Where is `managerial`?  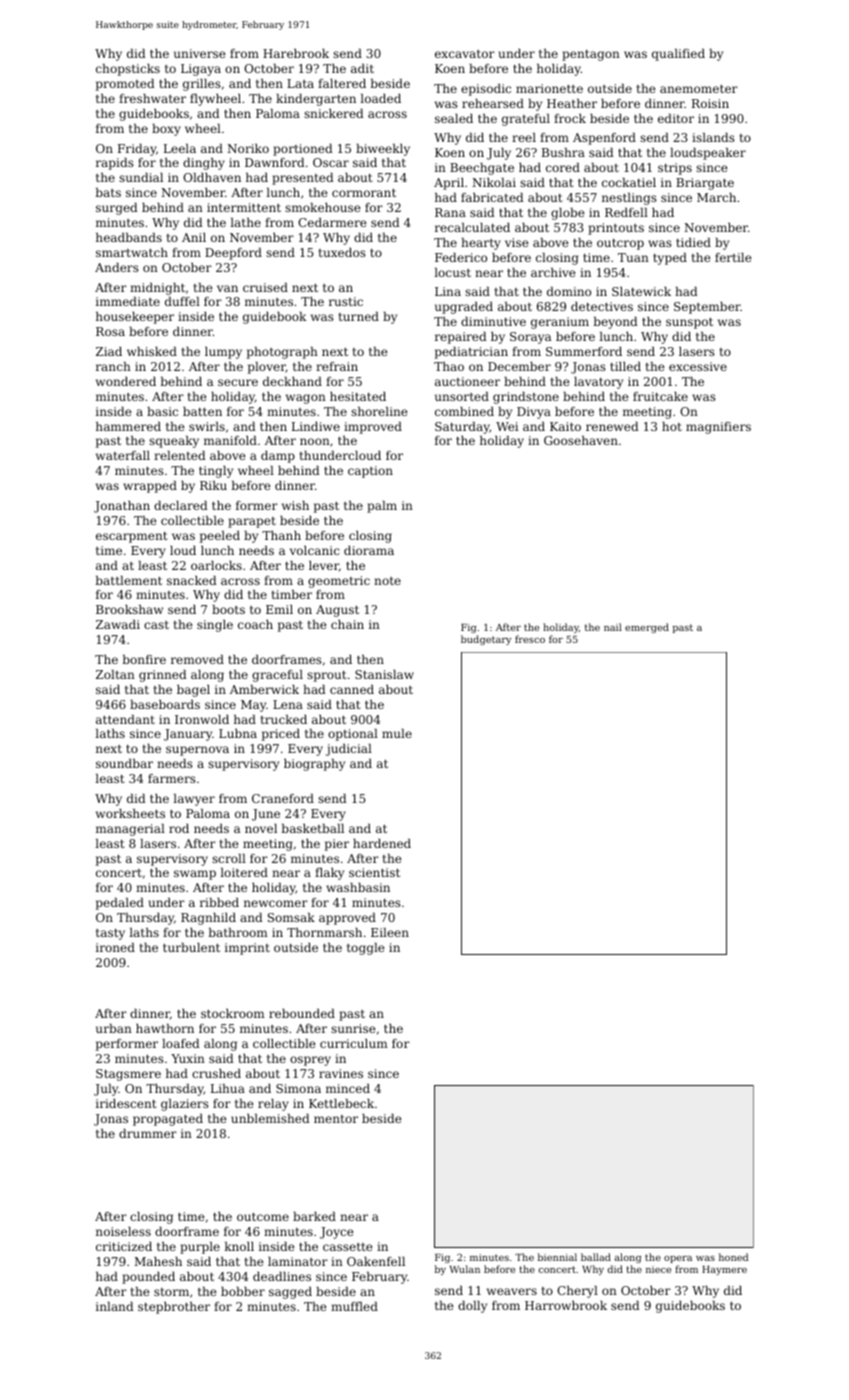
managerial is located at coordinates (130, 830).
